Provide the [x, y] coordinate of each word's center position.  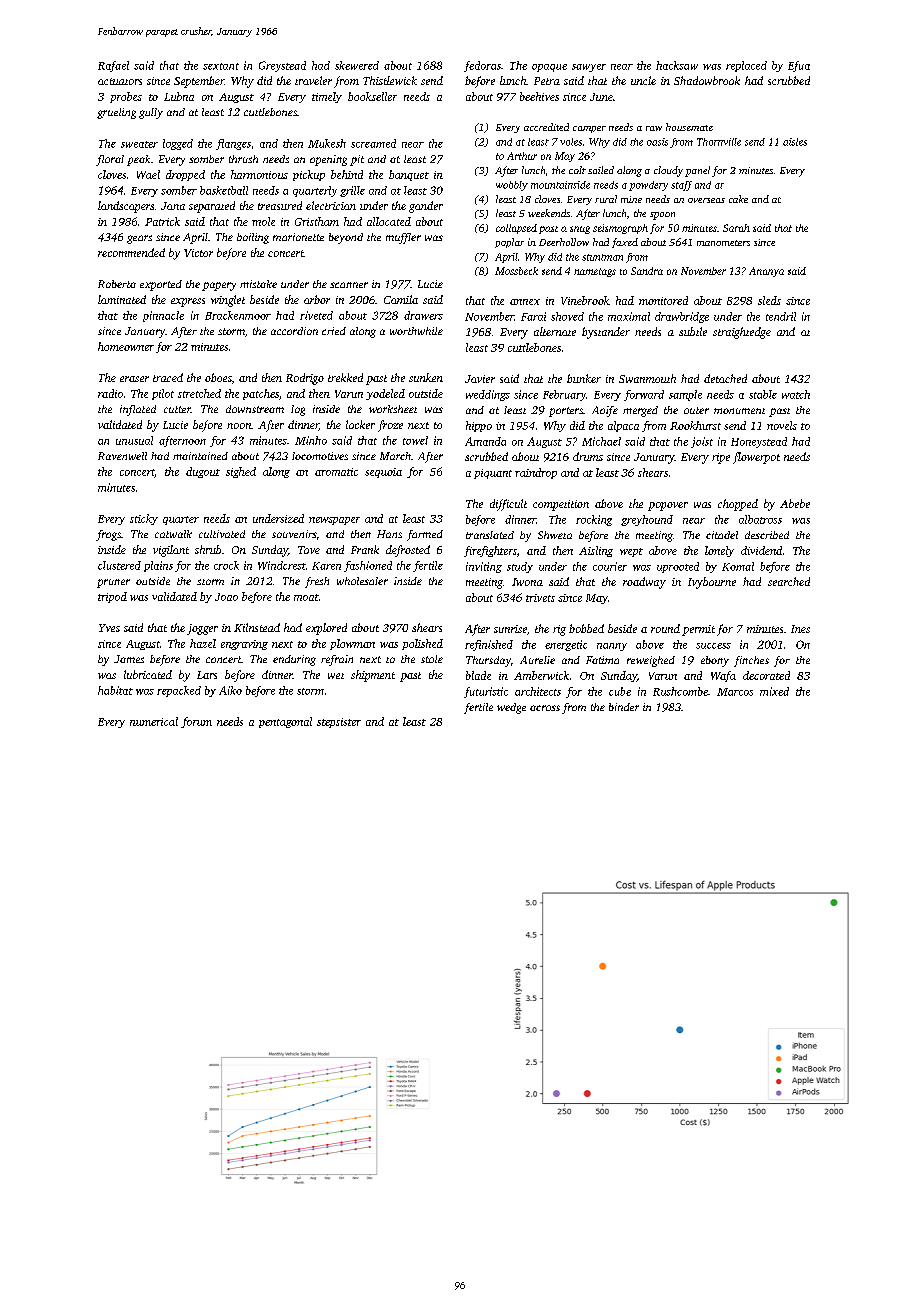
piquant [493, 474]
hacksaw [677, 65]
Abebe [795, 503]
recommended [131, 252]
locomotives [320, 456]
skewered [357, 65]
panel [697, 171]
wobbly [512, 186]
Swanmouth [647, 378]
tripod [112, 597]
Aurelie [537, 660]
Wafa [723, 676]
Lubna [179, 96]
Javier [480, 379]
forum [196, 722]
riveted [316, 315]
